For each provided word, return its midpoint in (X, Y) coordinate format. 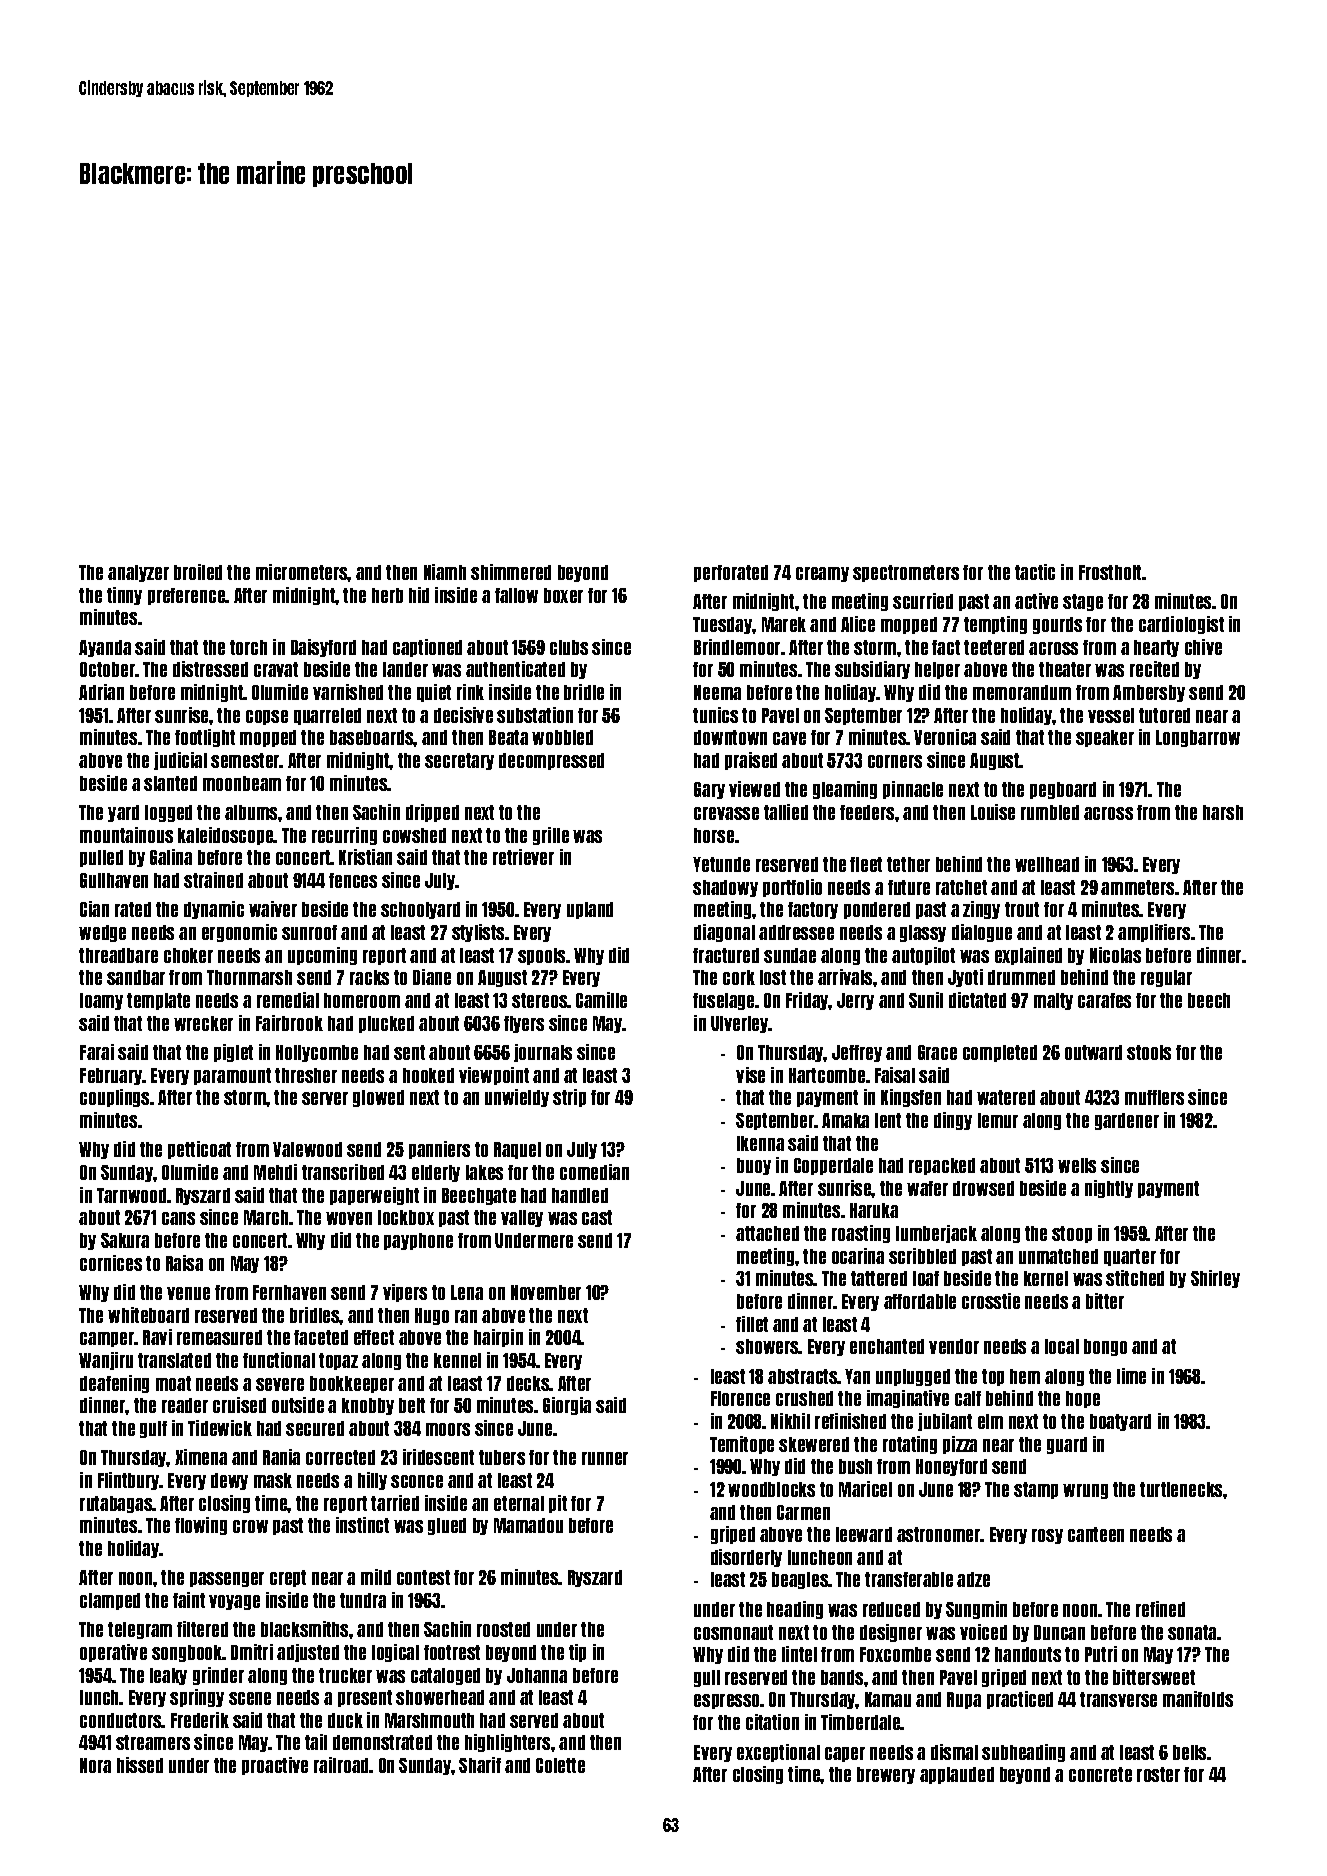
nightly (1109, 1189)
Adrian (101, 692)
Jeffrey (857, 1053)
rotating (910, 1445)
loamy (101, 1001)
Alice (858, 624)
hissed (140, 1765)
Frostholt (1110, 572)
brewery (886, 1775)
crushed (804, 1398)
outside (298, 1405)
